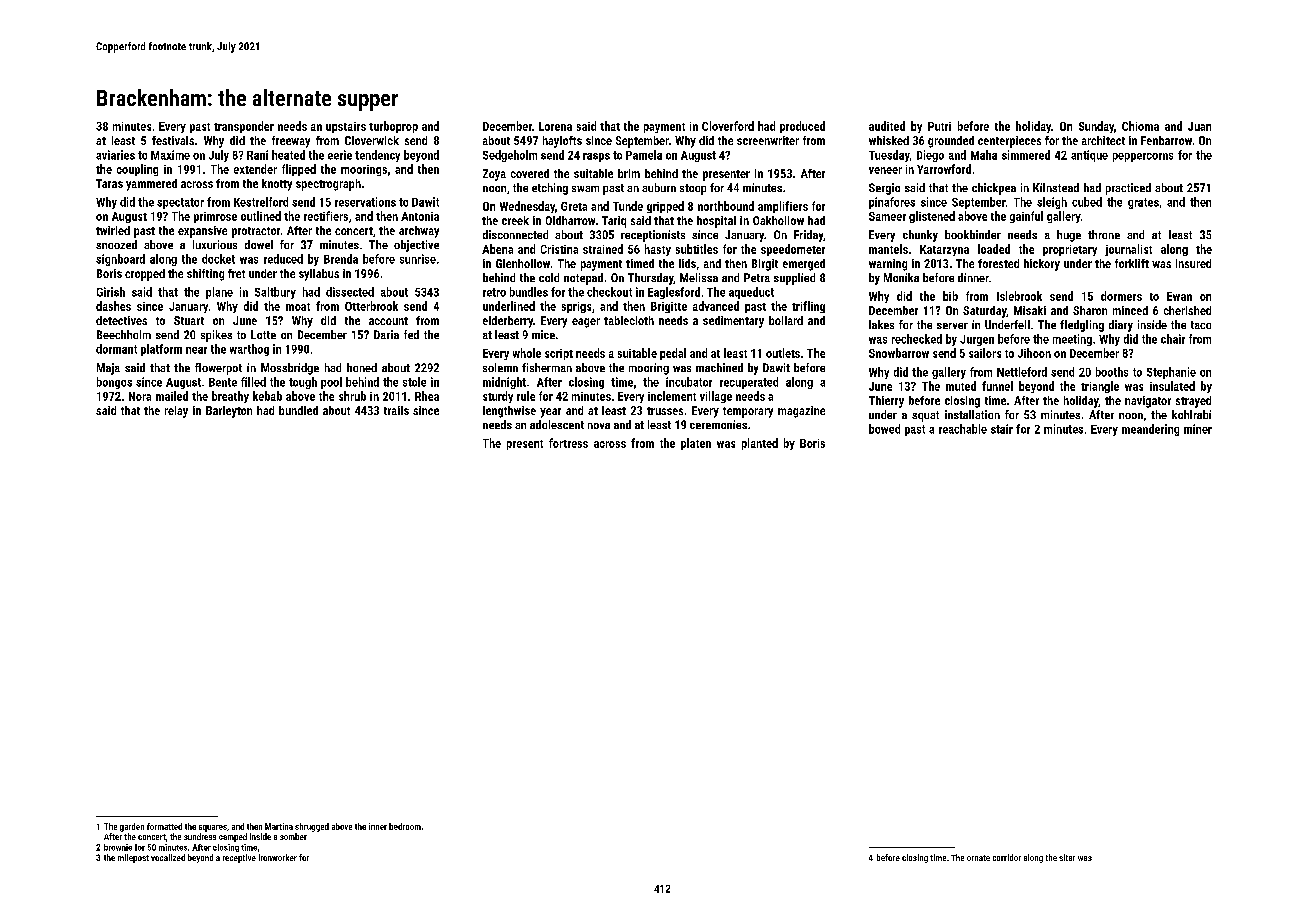 The image size is (1308, 924). Describe the element at coordinates (1034, 353) in the screenshot. I see `Jihoon` at that location.
